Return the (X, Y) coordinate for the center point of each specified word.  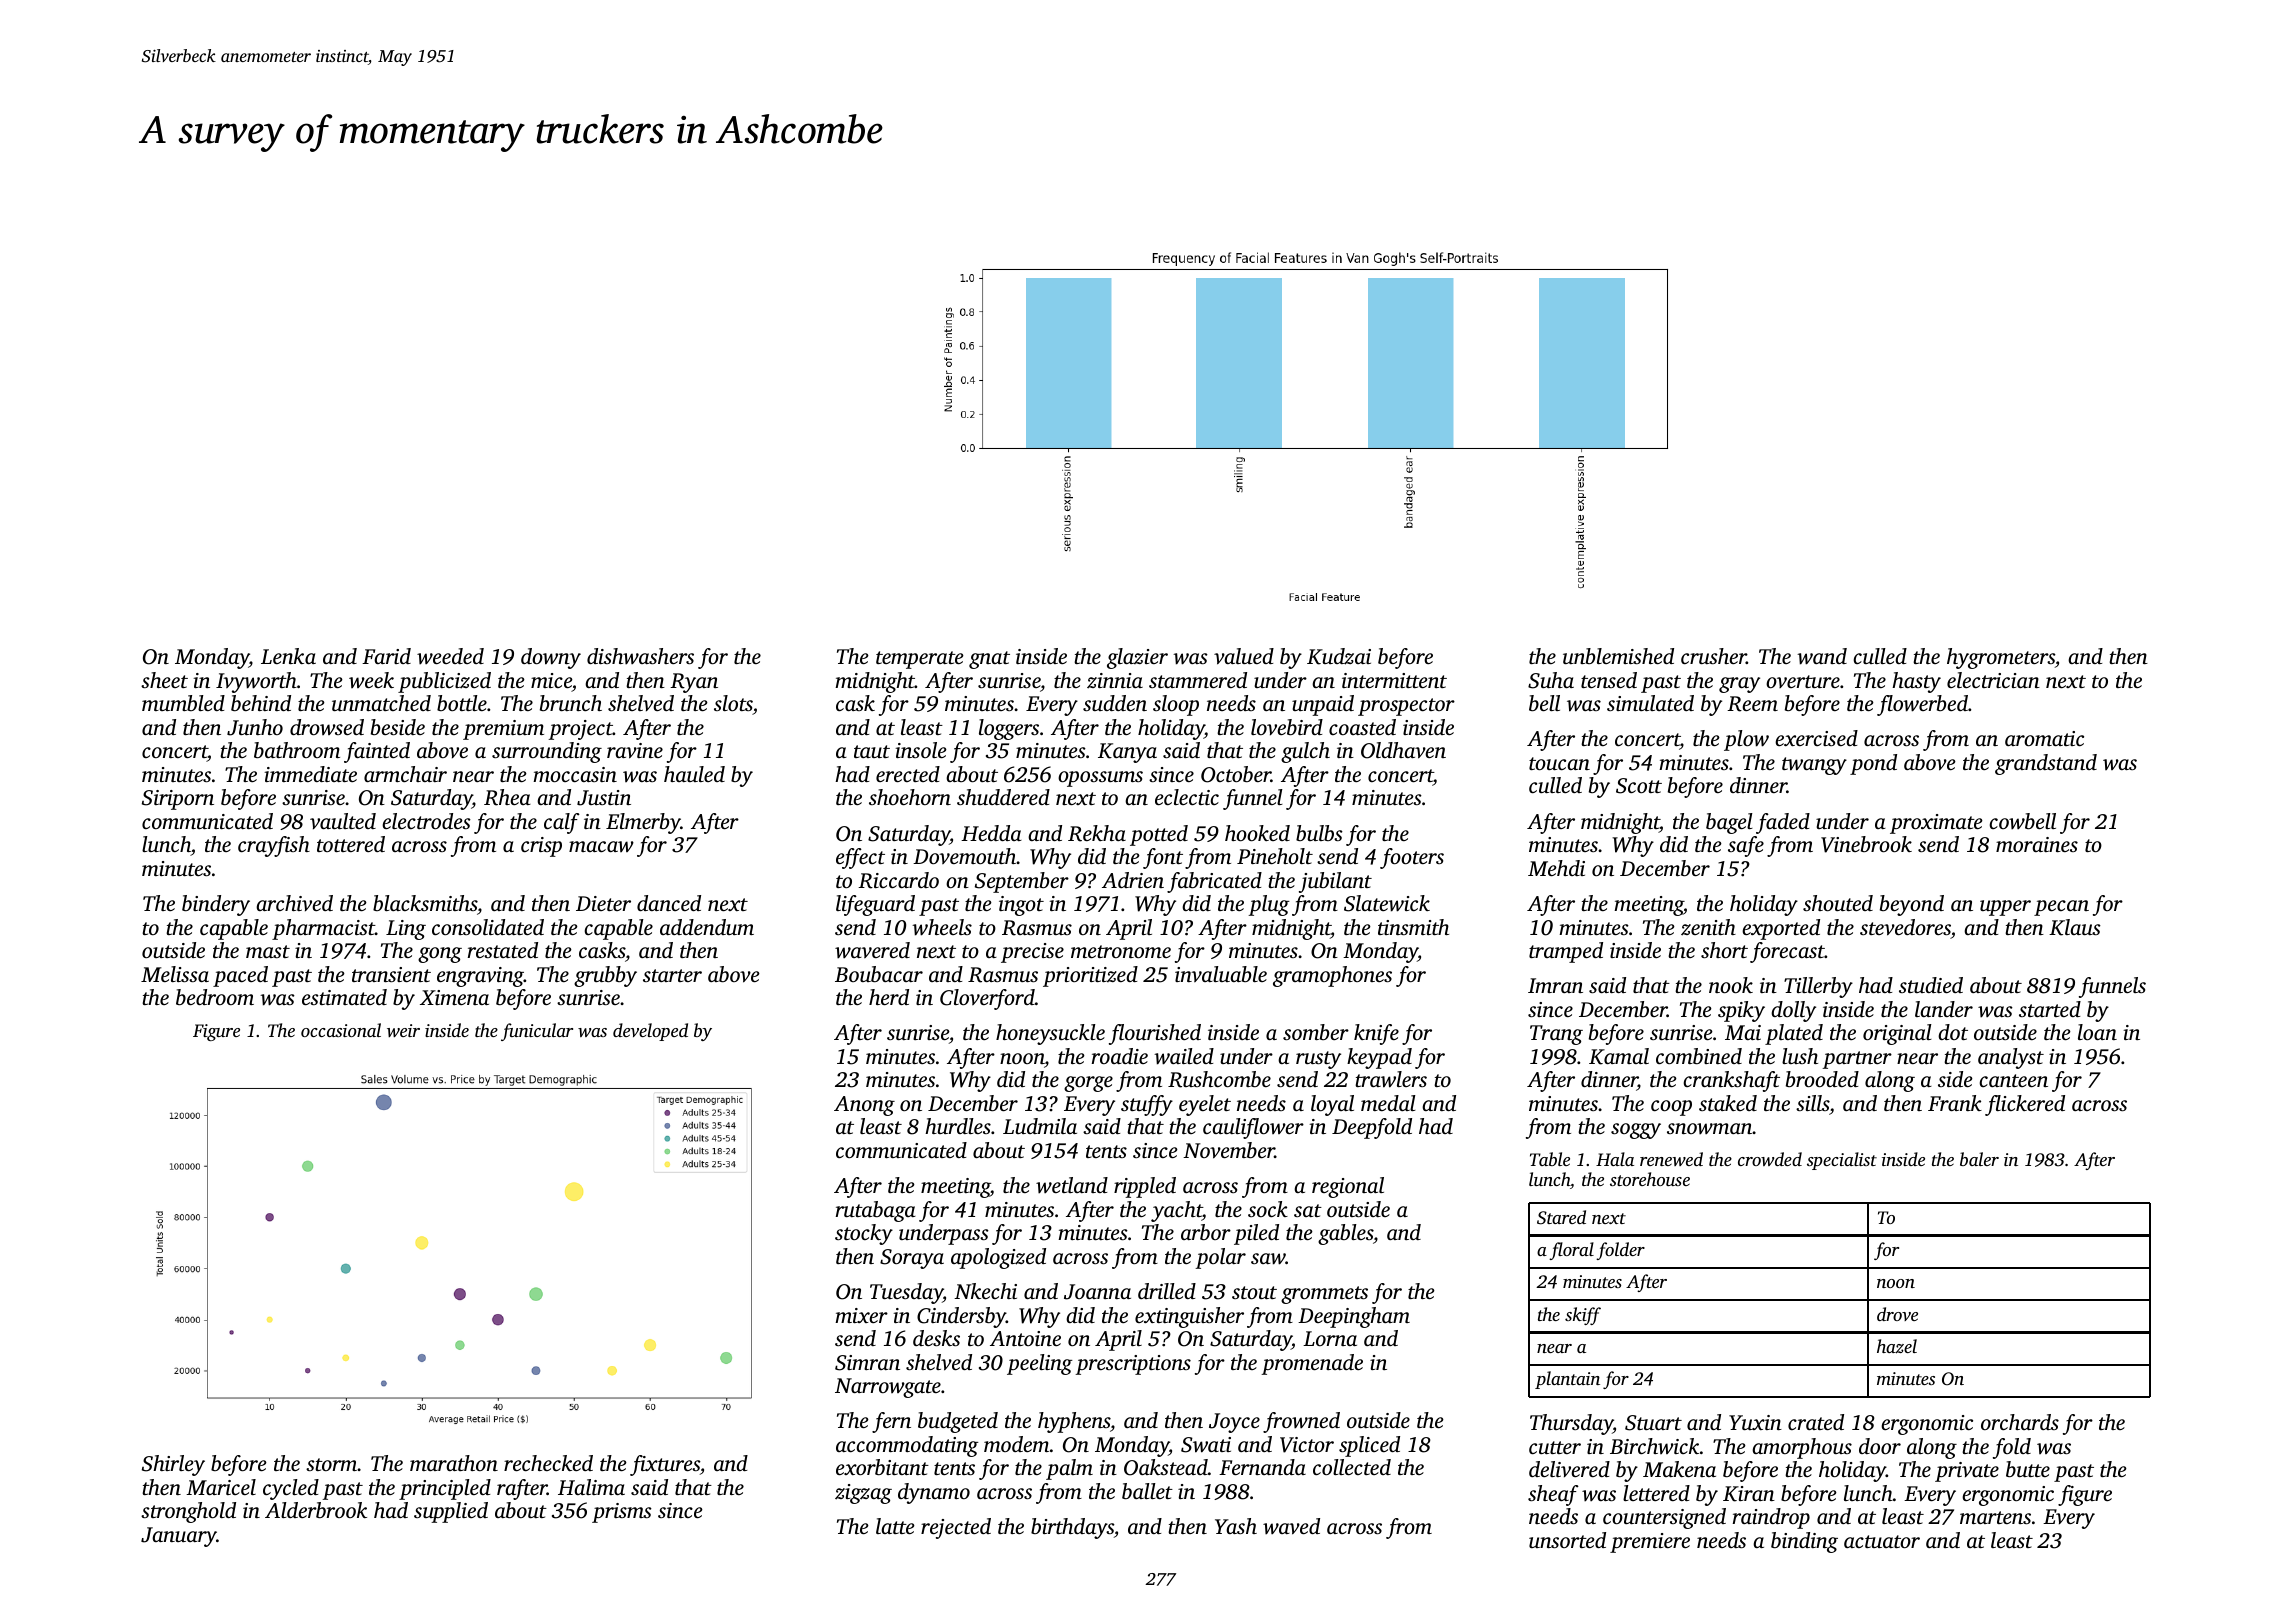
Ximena (454, 997)
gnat (989, 660)
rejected (956, 1528)
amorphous (1802, 1448)
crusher (1714, 656)
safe (1746, 846)
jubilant (1335, 882)
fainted (377, 752)
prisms (622, 1513)
